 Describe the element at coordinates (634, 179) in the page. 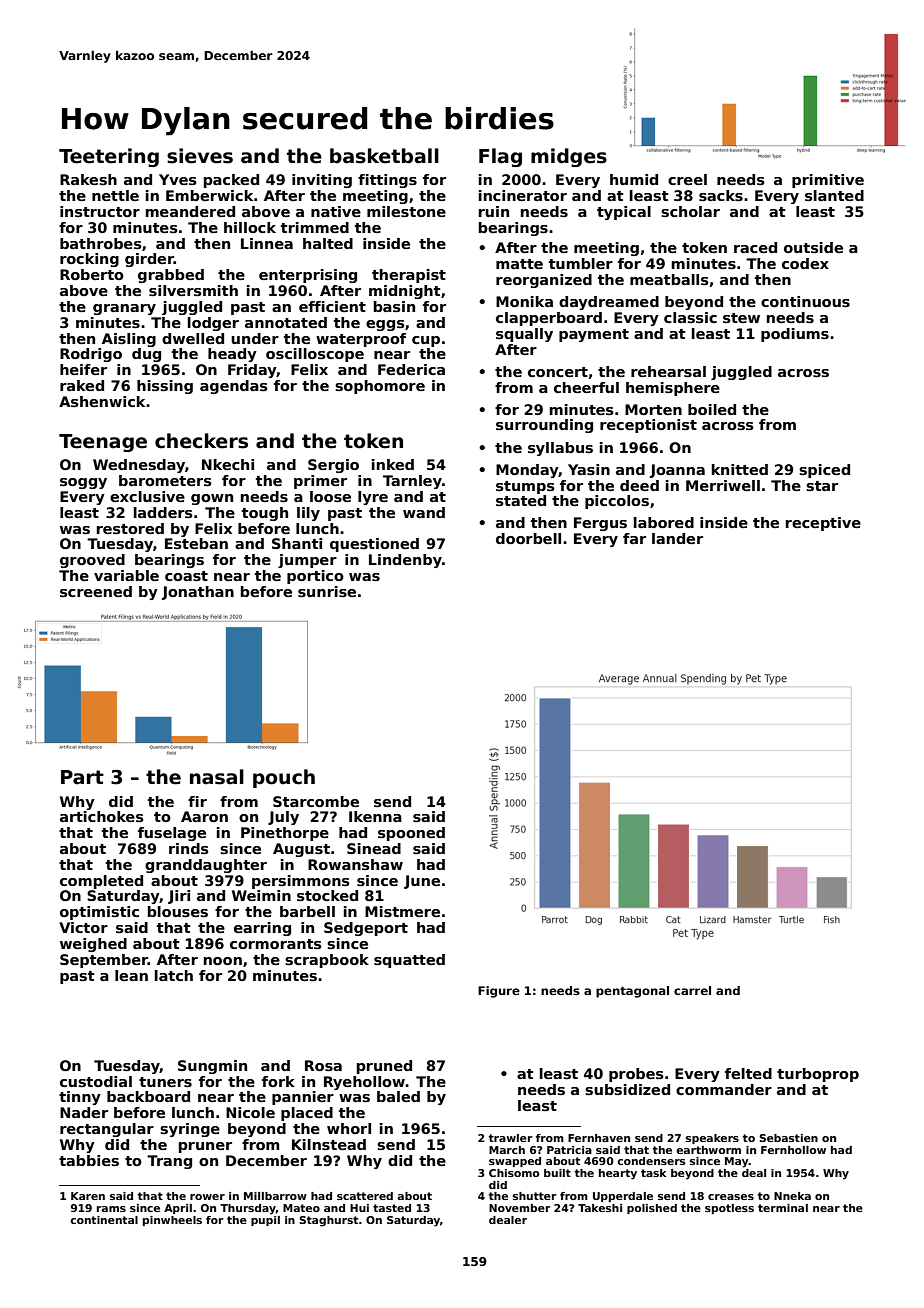

I see `humid` at that location.
